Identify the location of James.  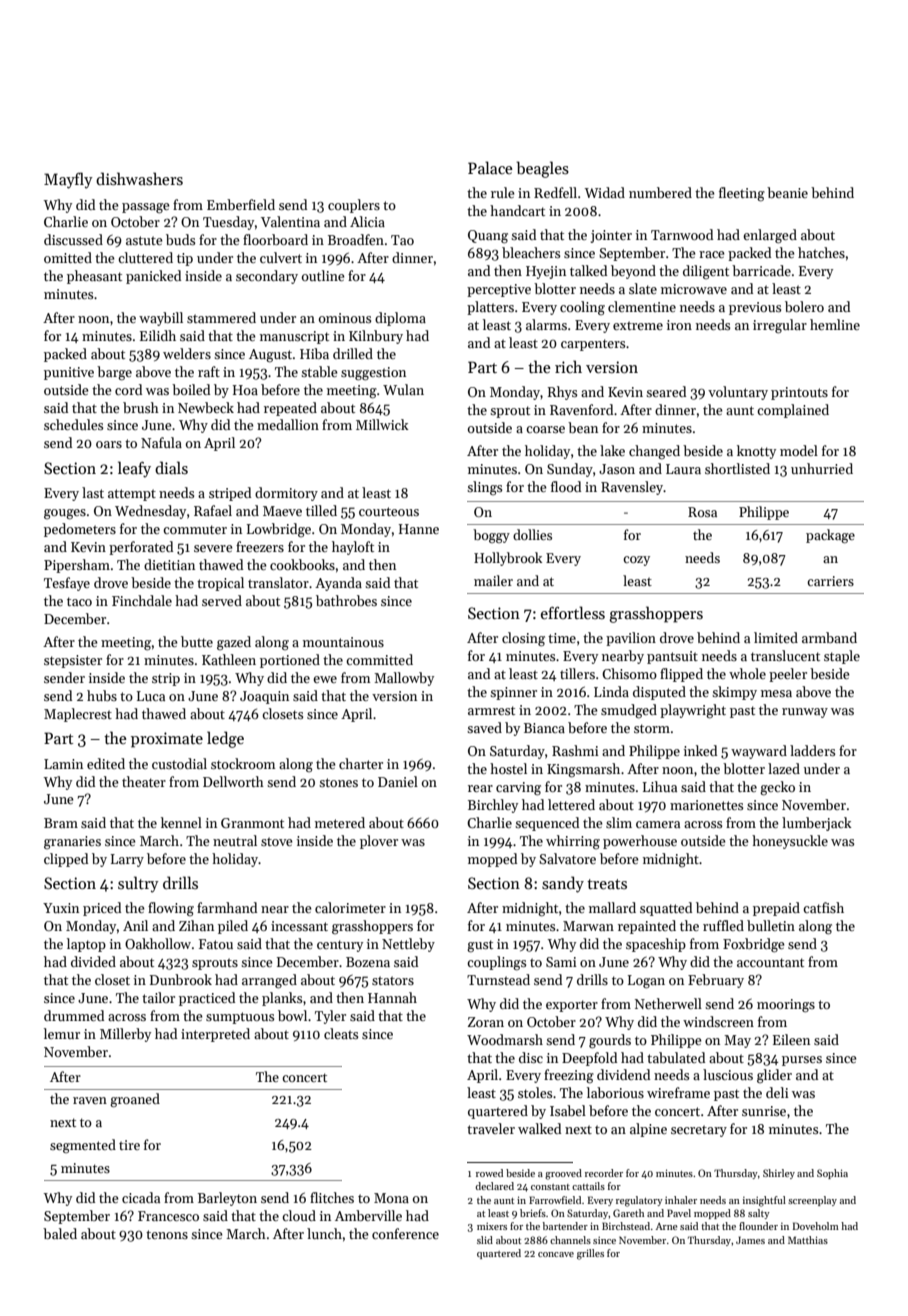
(750, 1240).
